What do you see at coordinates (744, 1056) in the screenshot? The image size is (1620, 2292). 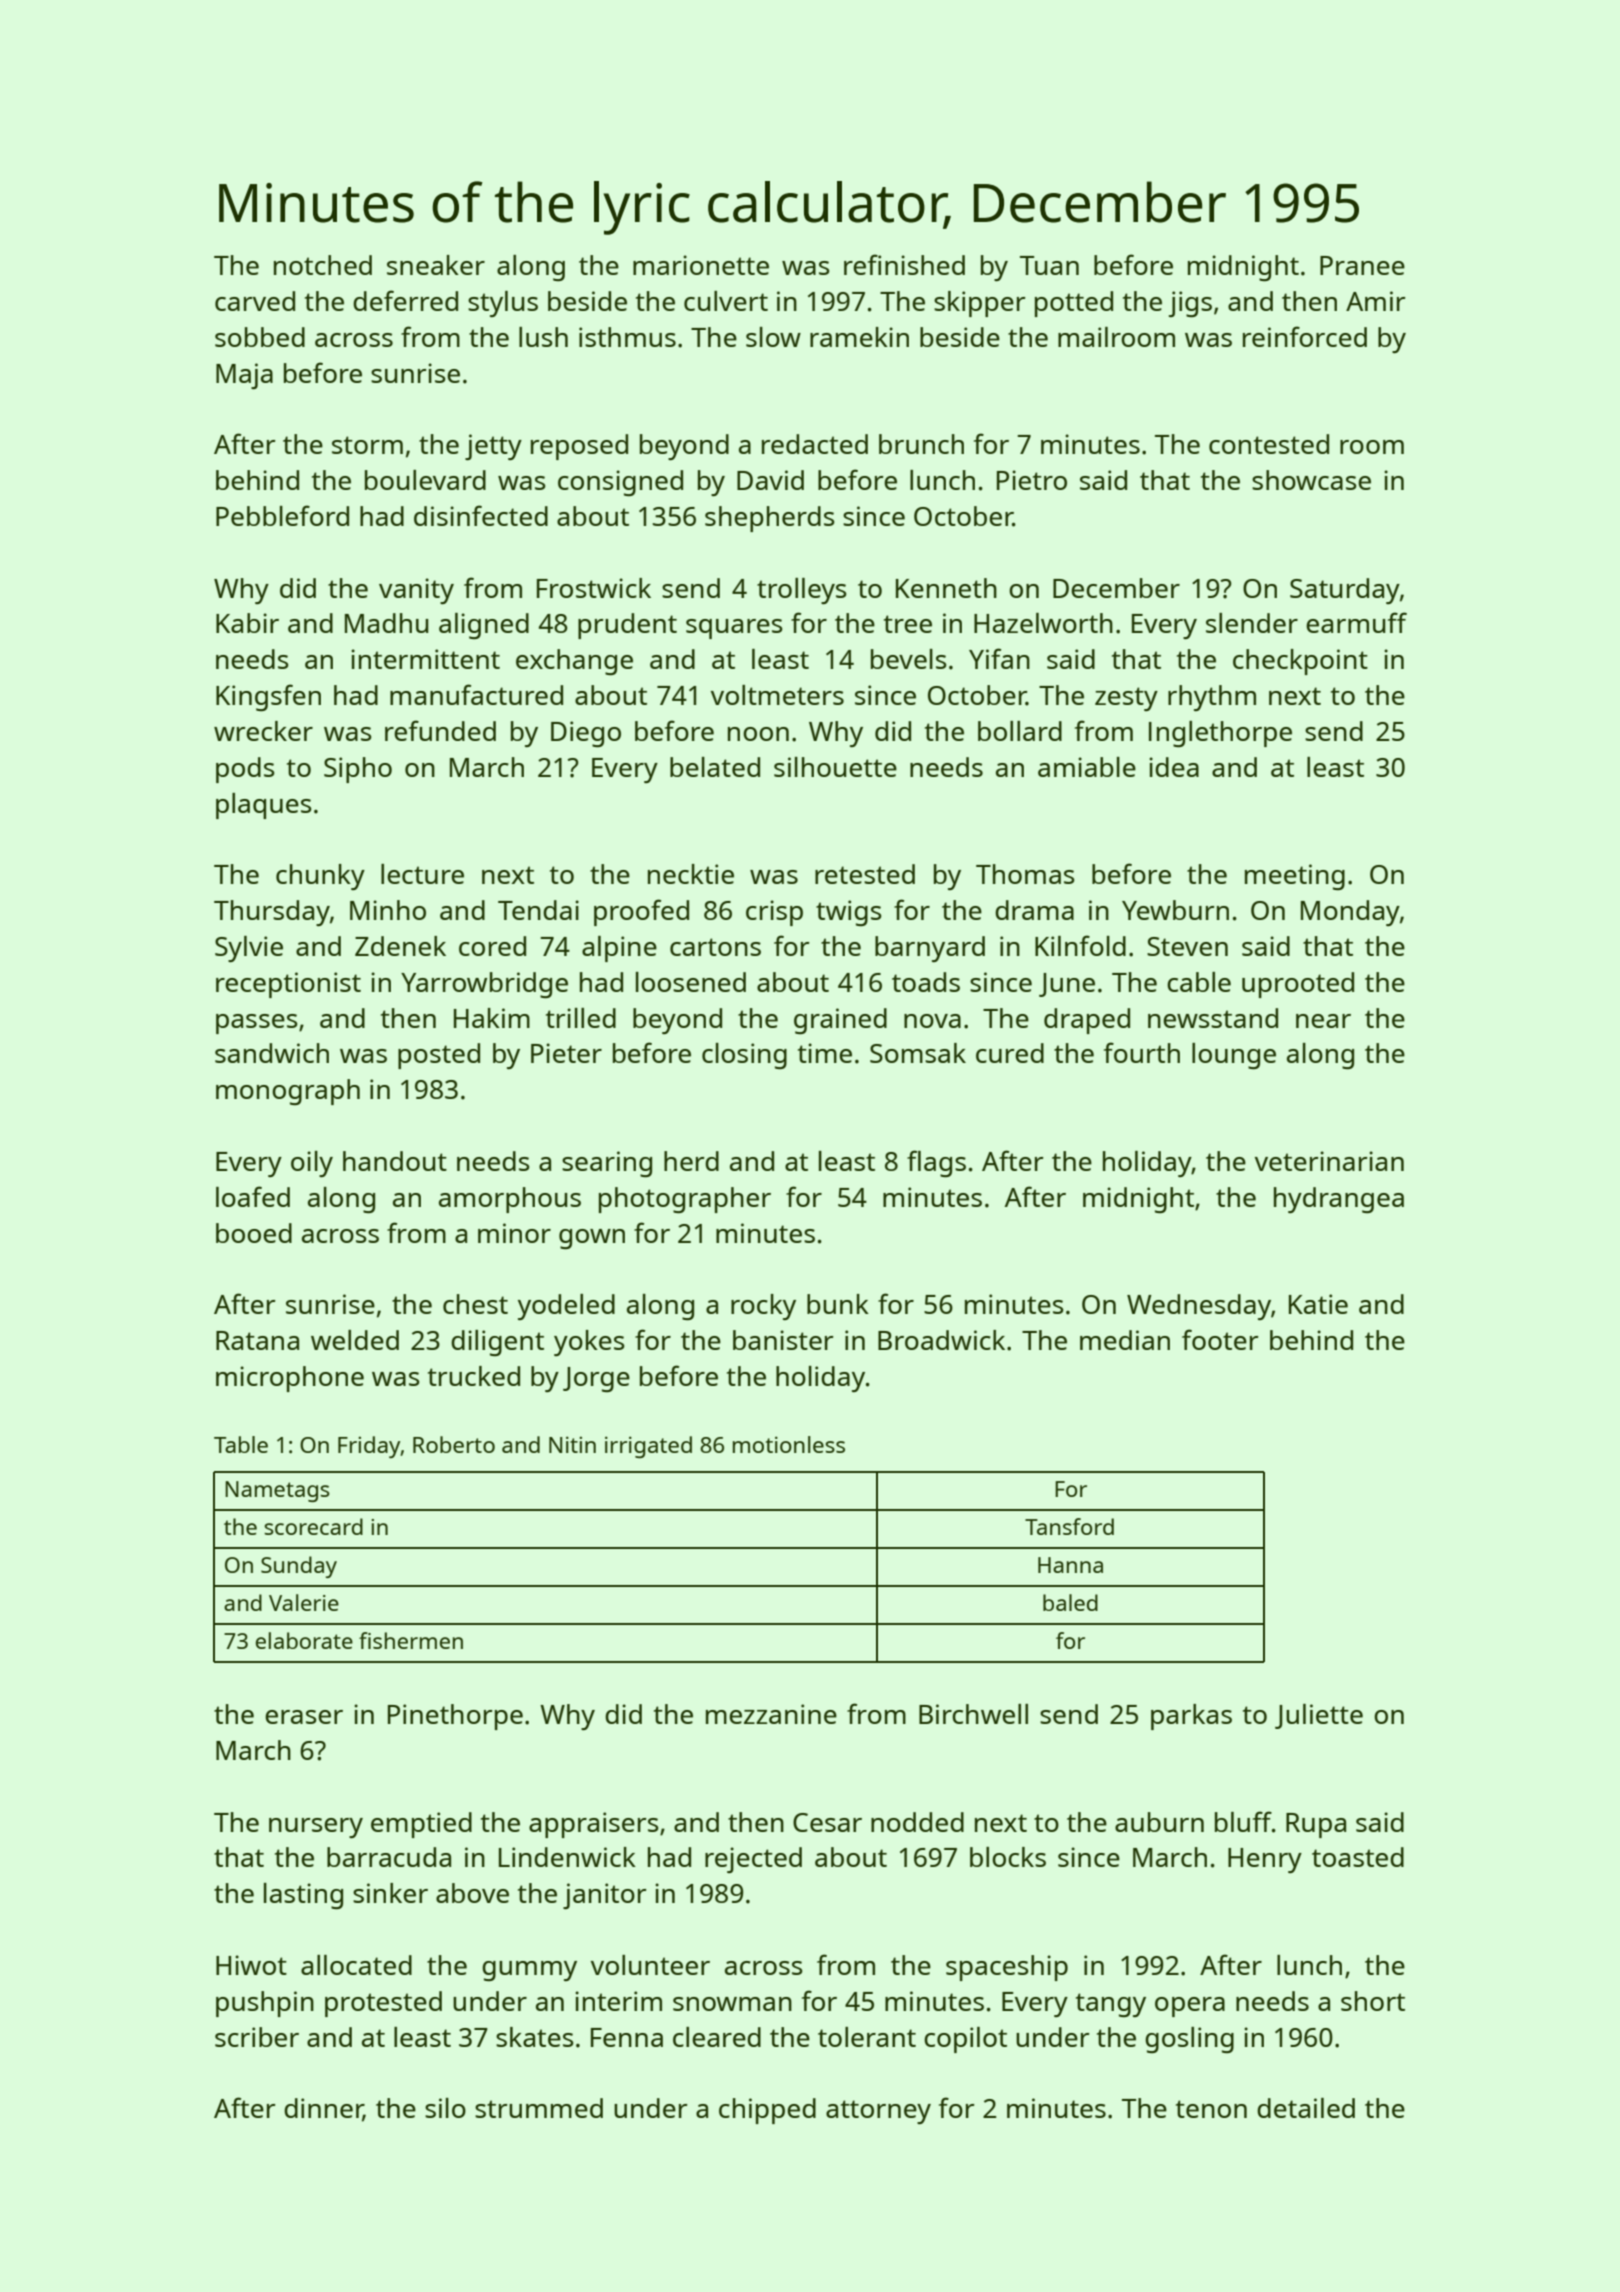 I see `closing` at bounding box center [744, 1056].
